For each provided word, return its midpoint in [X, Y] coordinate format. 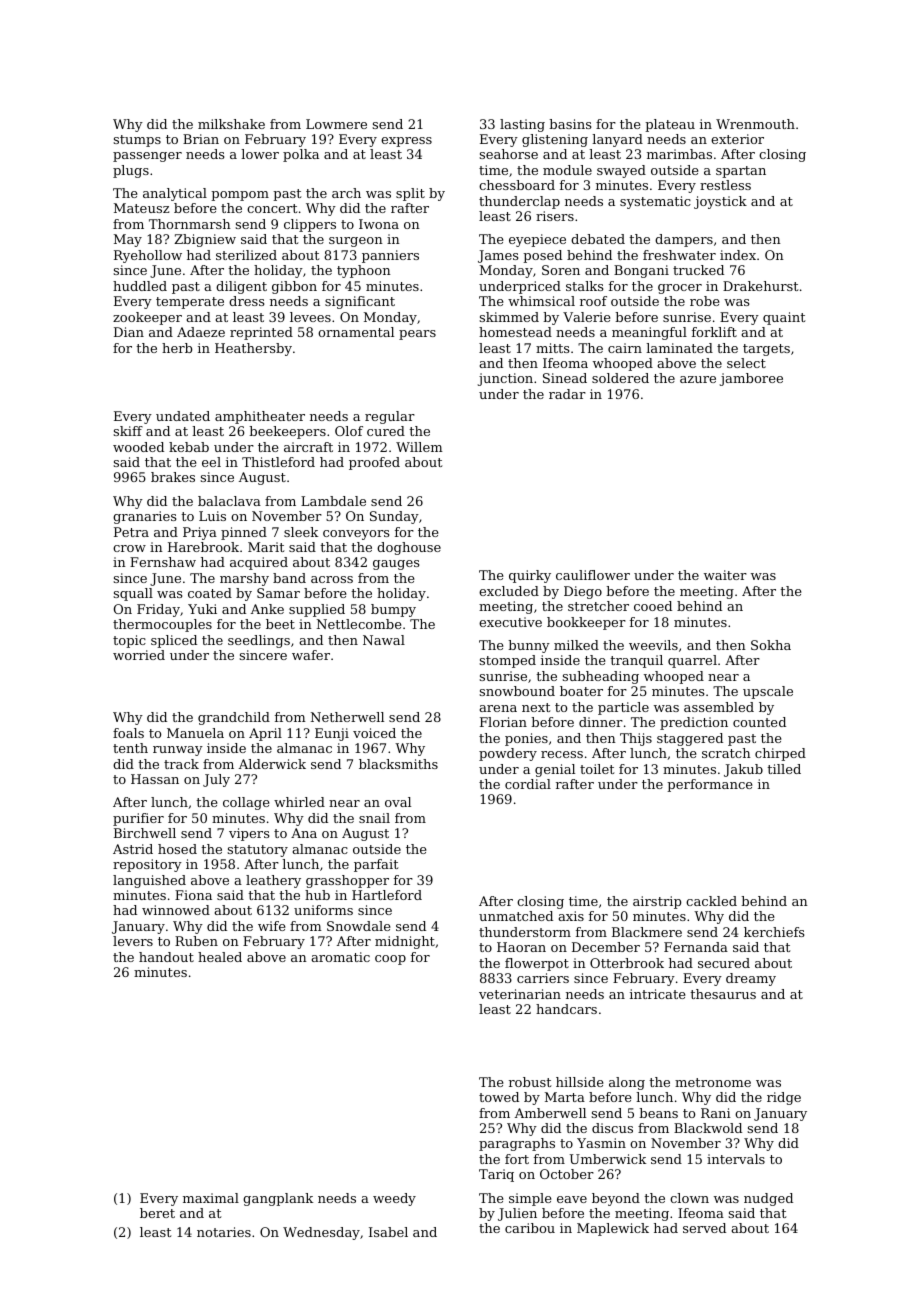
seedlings [259, 641]
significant [360, 302]
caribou [530, 1228]
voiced [374, 733]
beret [157, 1213]
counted [759, 722]
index [738, 255]
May [128, 240]
